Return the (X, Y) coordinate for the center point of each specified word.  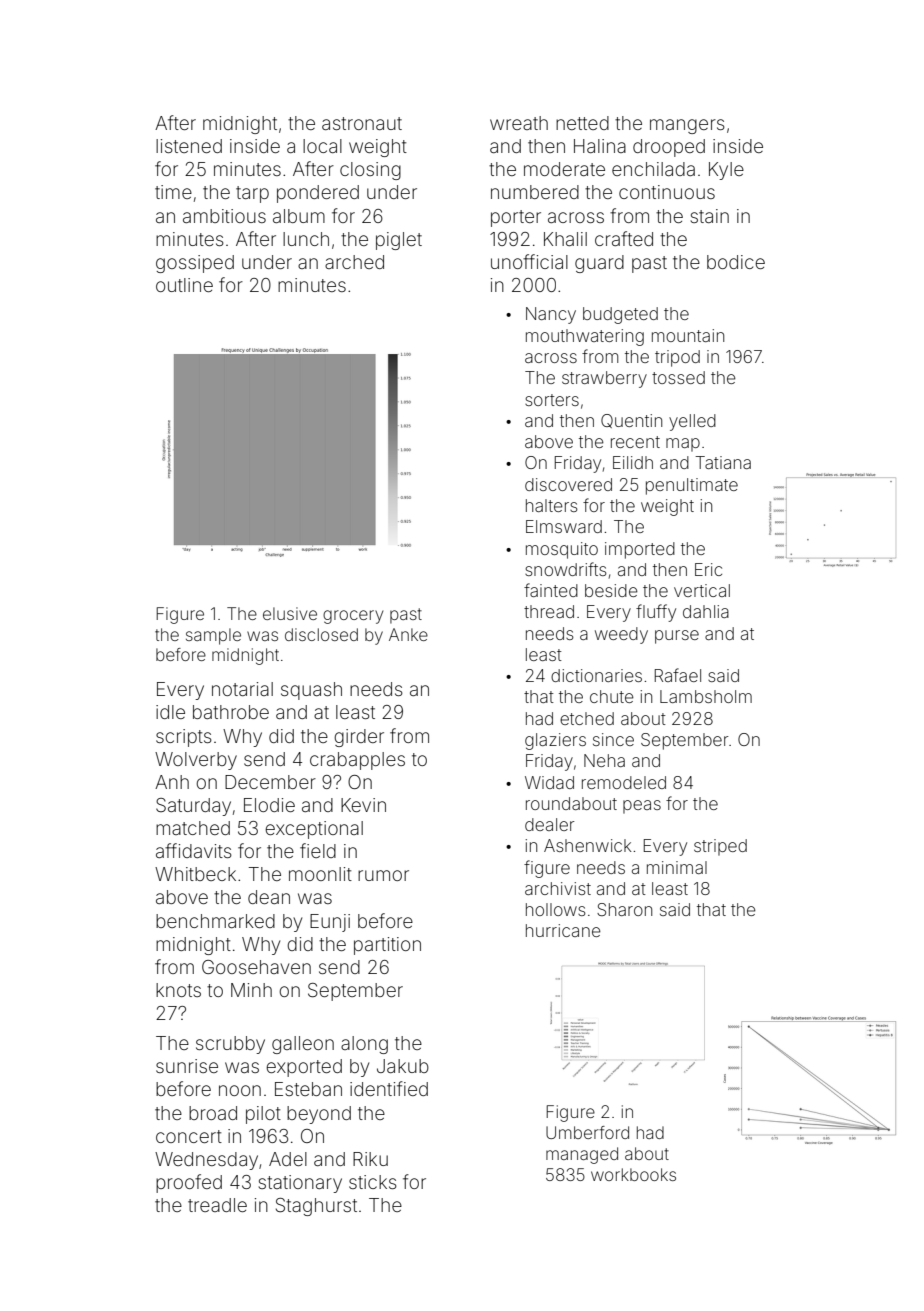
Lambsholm (706, 696)
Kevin (363, 805)
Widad (549, 782)
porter (516, 218)
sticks (373, 1182)
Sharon (624, 909)
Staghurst (316, 1207)
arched (354, 262)
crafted (624, 238)
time (173, 192)
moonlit (320, 874)
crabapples (357, 761)
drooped (669, 148)
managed (582, 1155)
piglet (399, 241)
